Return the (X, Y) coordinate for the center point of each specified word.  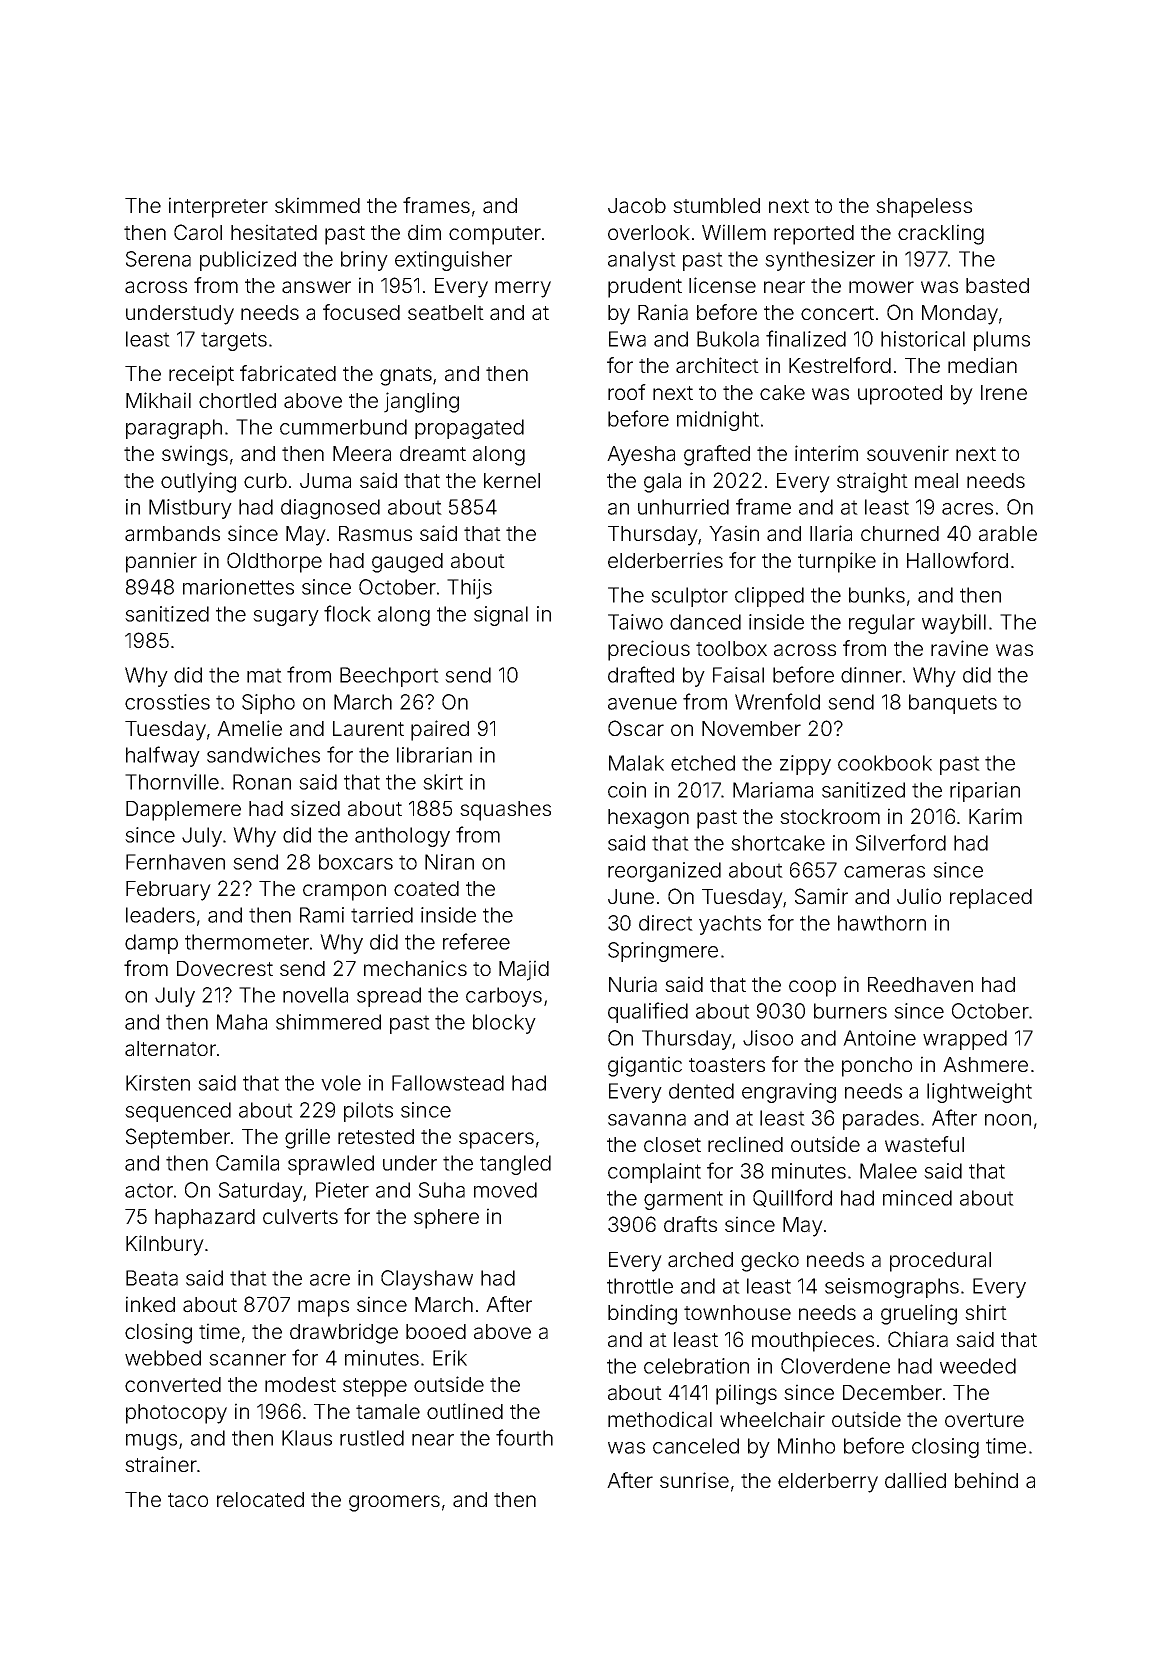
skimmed (317, 205)
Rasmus (375, 534)
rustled (372, 1438)
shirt (986, 1312)
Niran (449, 862)
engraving (789, 1093)
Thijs (469, 589)
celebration (696, 1366)
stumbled (716, 205)
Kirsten (158, 1083)
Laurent (368, 729)
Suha (442, 1190)
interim (826, 453)
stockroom (830, 816)
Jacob (637, 206)
